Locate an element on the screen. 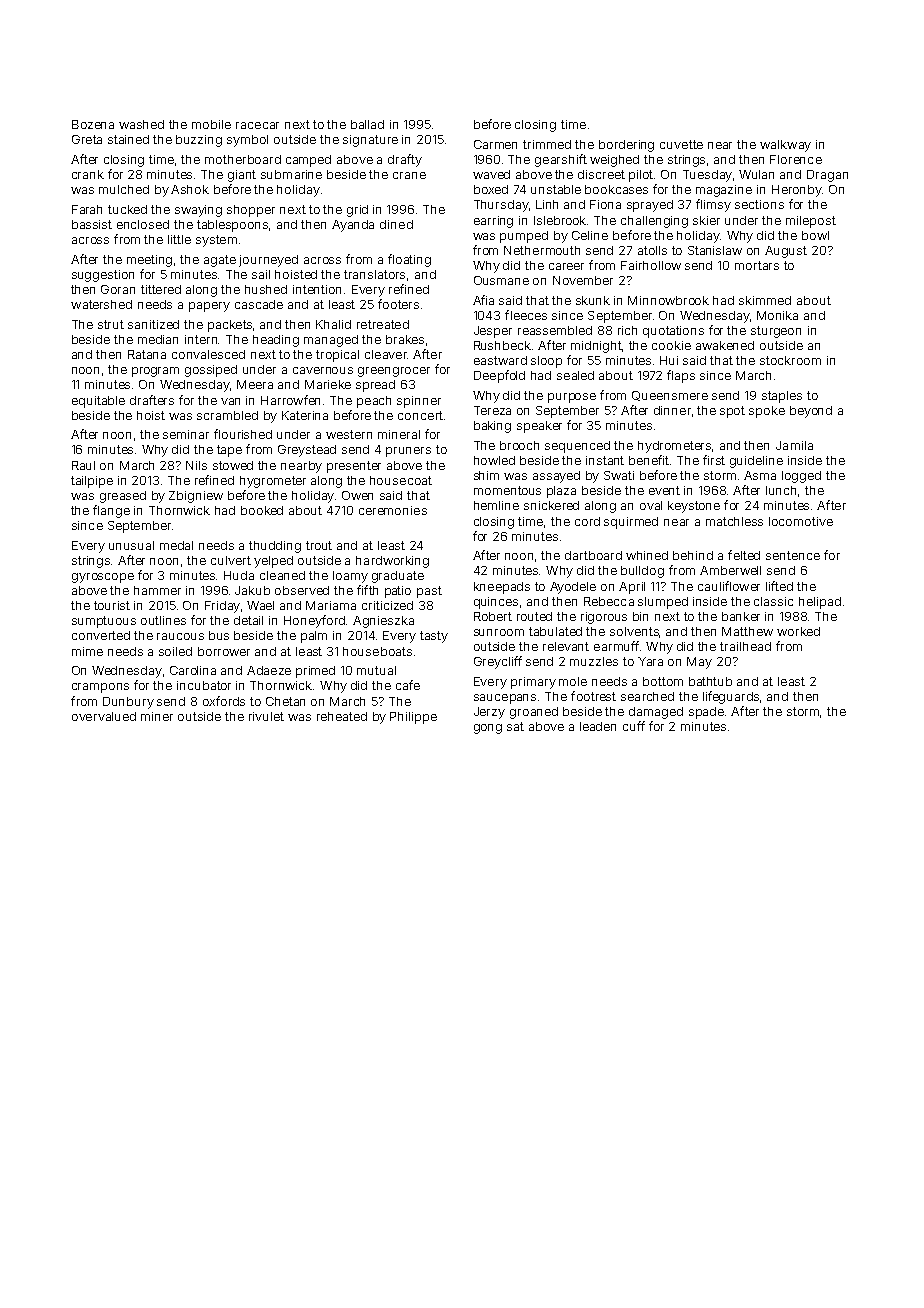 The image size is (924, 1308). ballad is located at coordinates (367, 124).
